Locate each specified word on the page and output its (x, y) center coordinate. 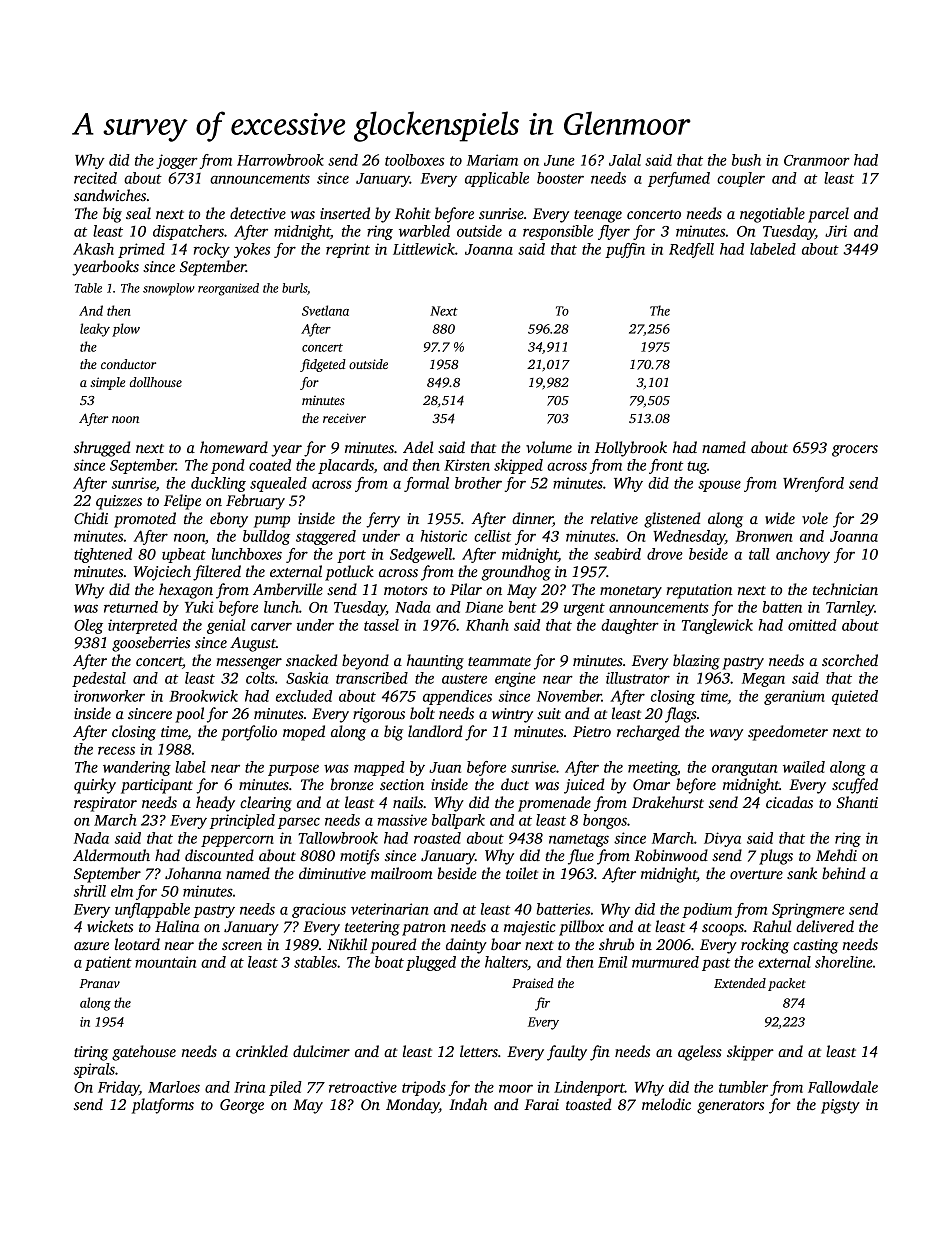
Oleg (88, 626)
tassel (381, 625)
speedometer (788, 733)
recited (95, 178)
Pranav (100, 983)
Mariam (492, 160)
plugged (431, 963)
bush (746, 160)
